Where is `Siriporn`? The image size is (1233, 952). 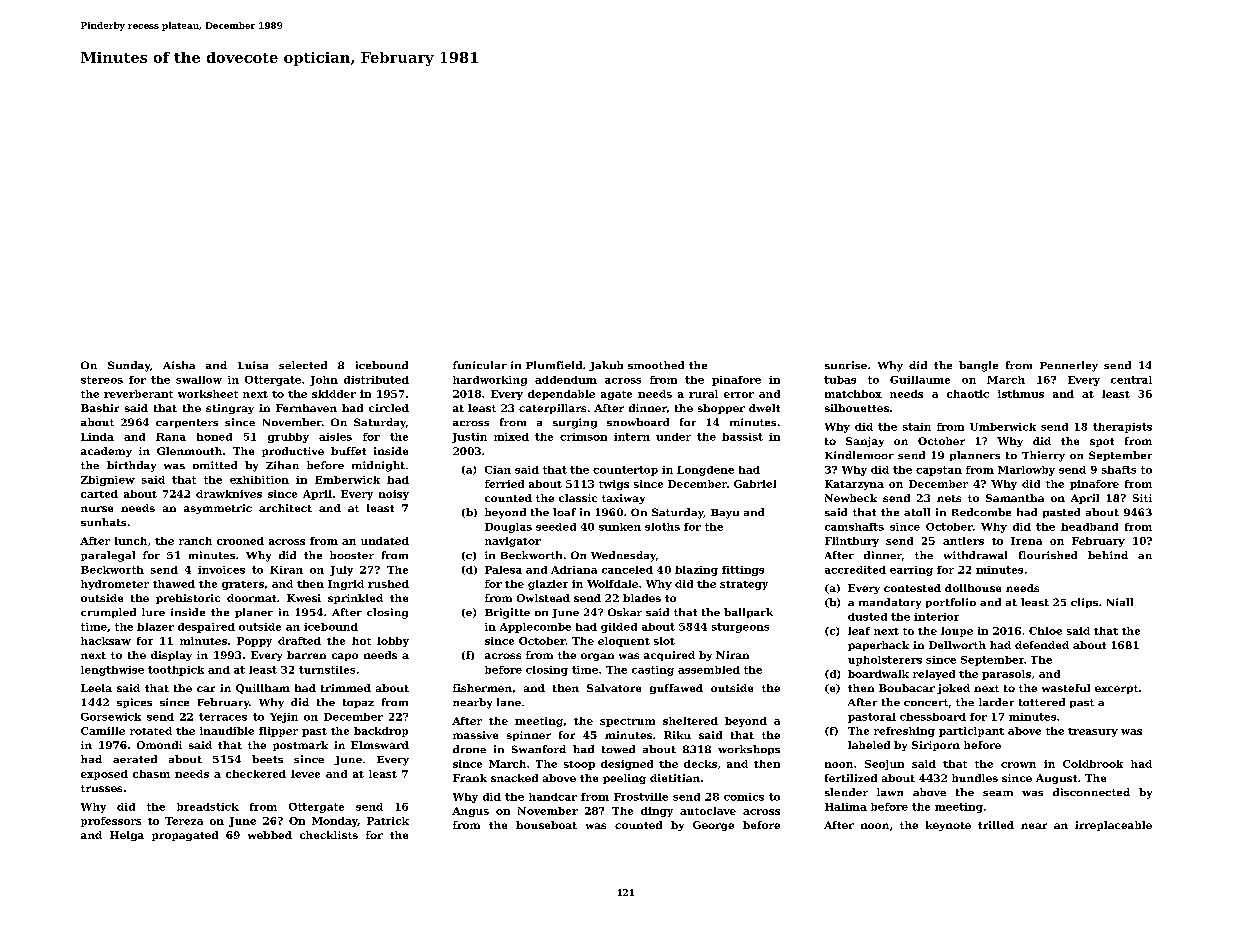 Siriporn is located at coordinates (936, 746).
